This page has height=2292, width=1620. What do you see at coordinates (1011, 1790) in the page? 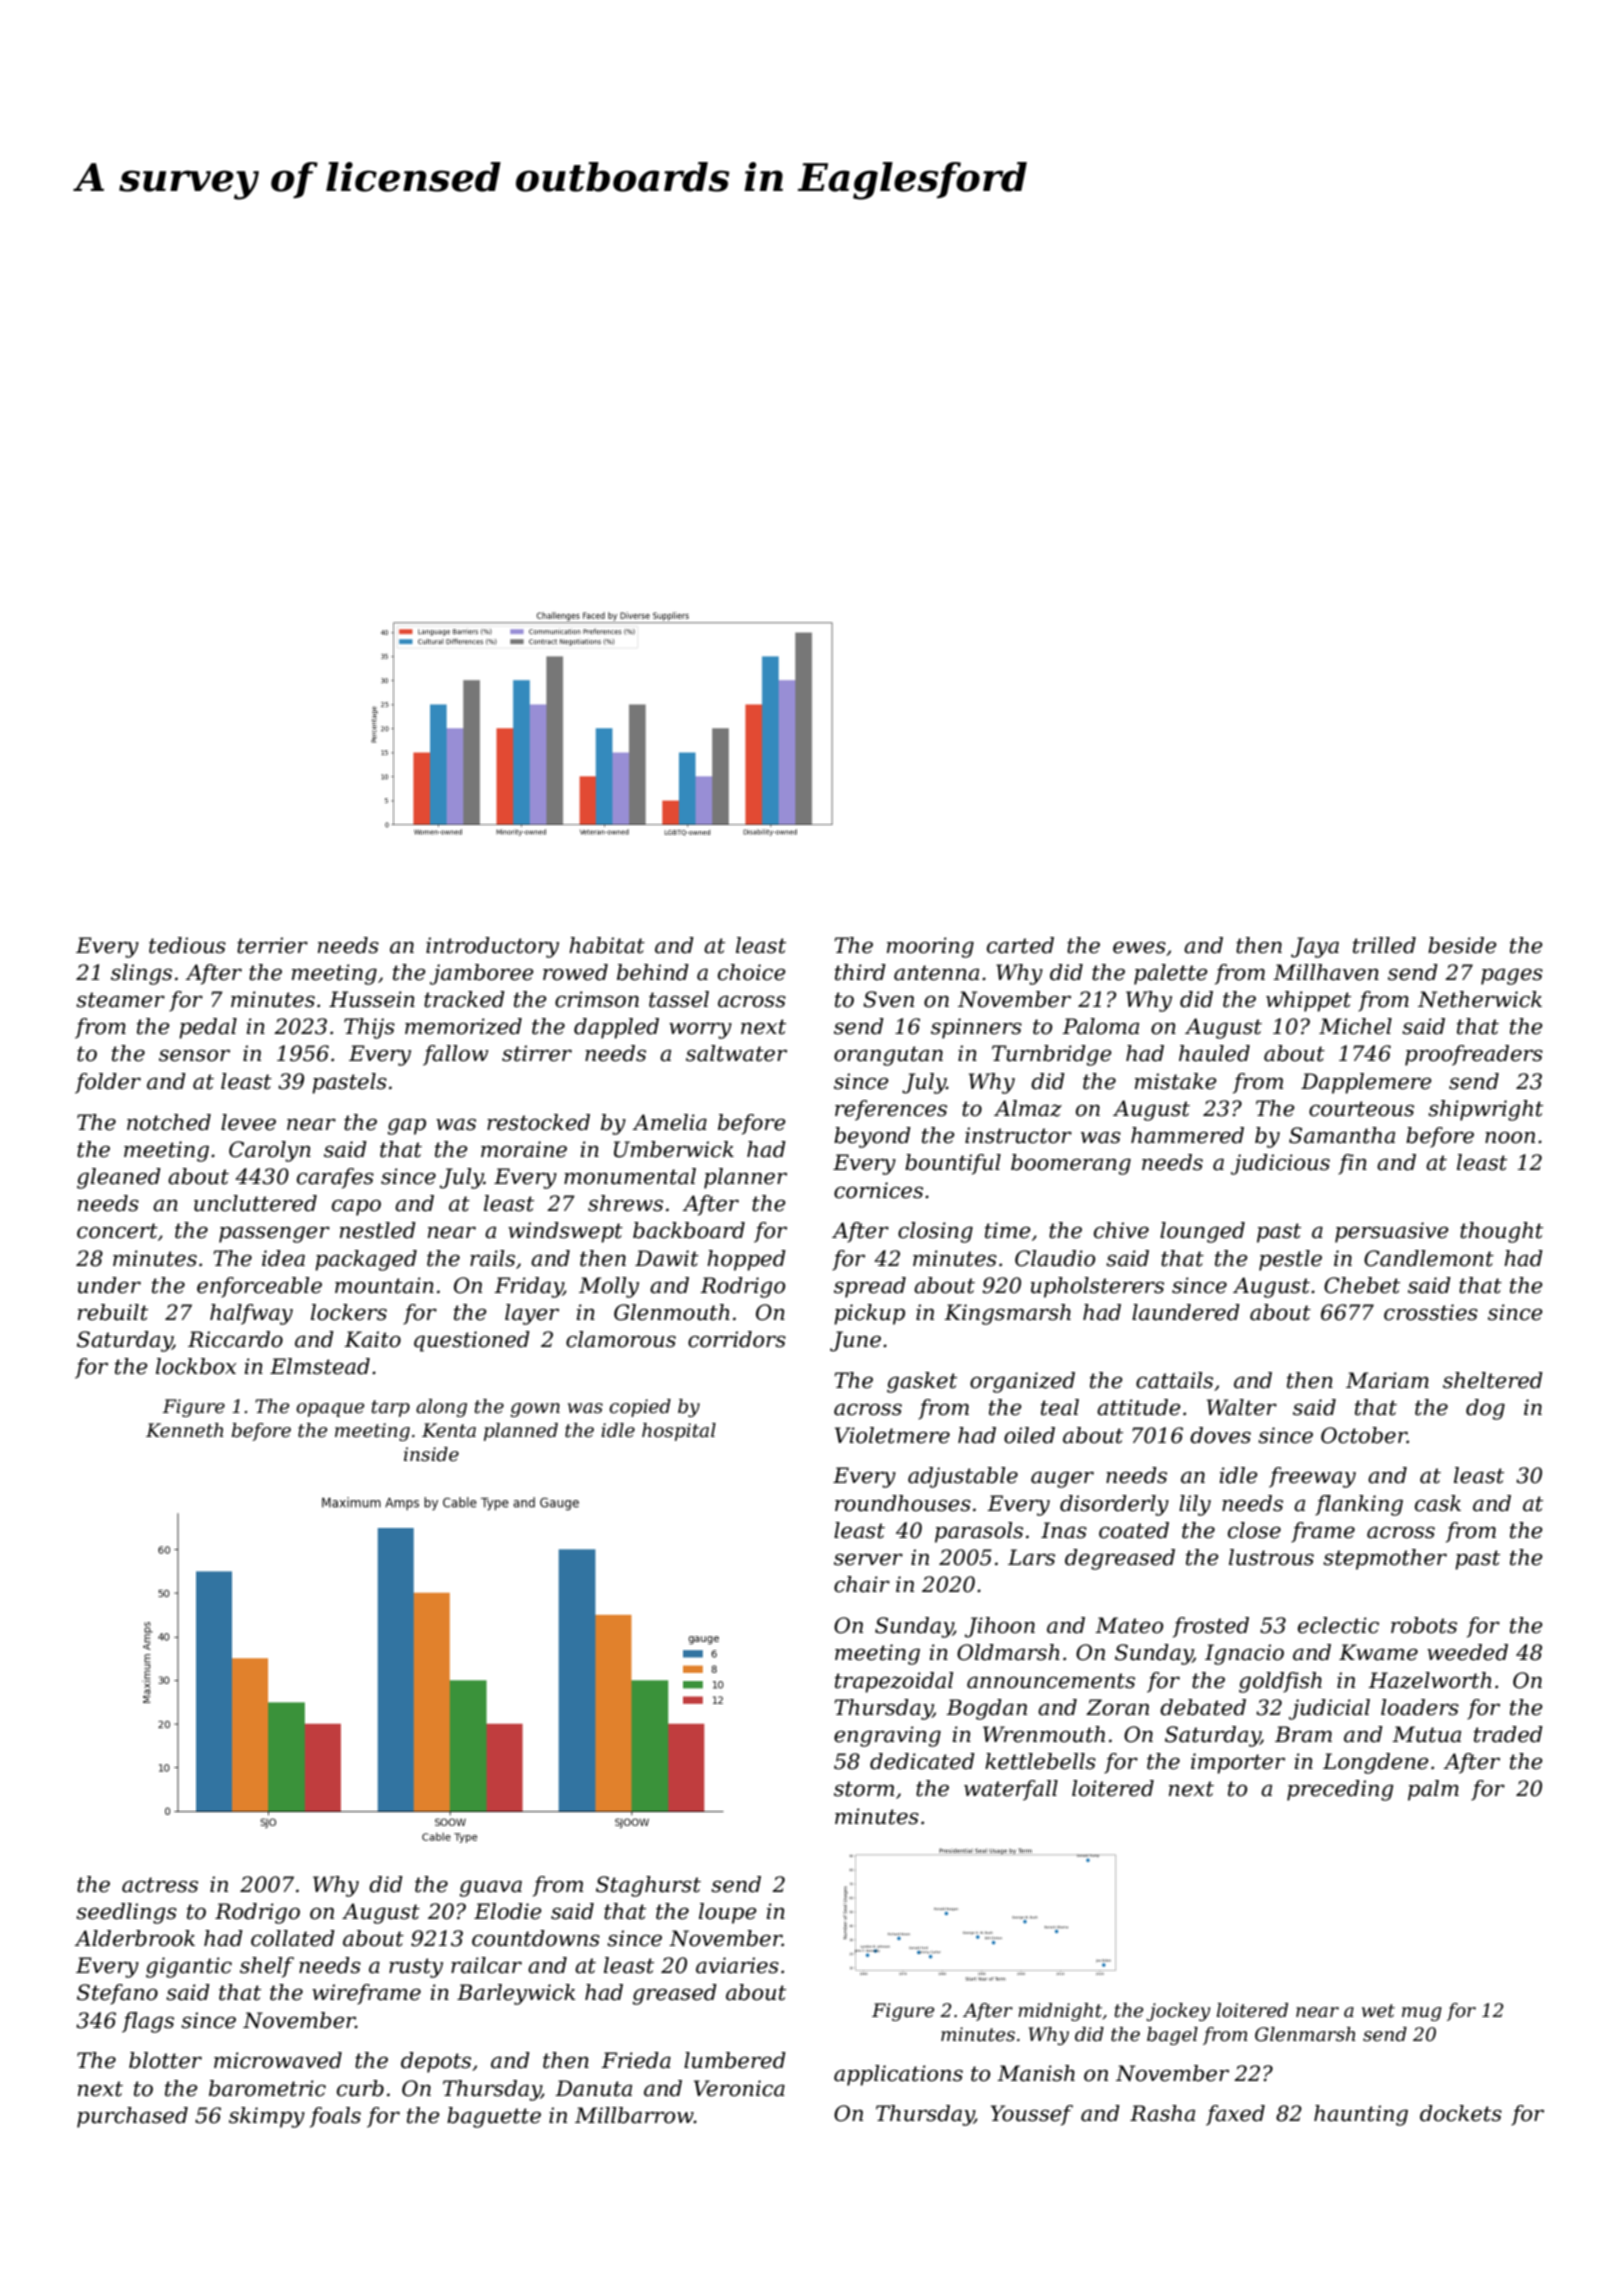
I see `waterfall` at bounding box center [1011, 1790].
